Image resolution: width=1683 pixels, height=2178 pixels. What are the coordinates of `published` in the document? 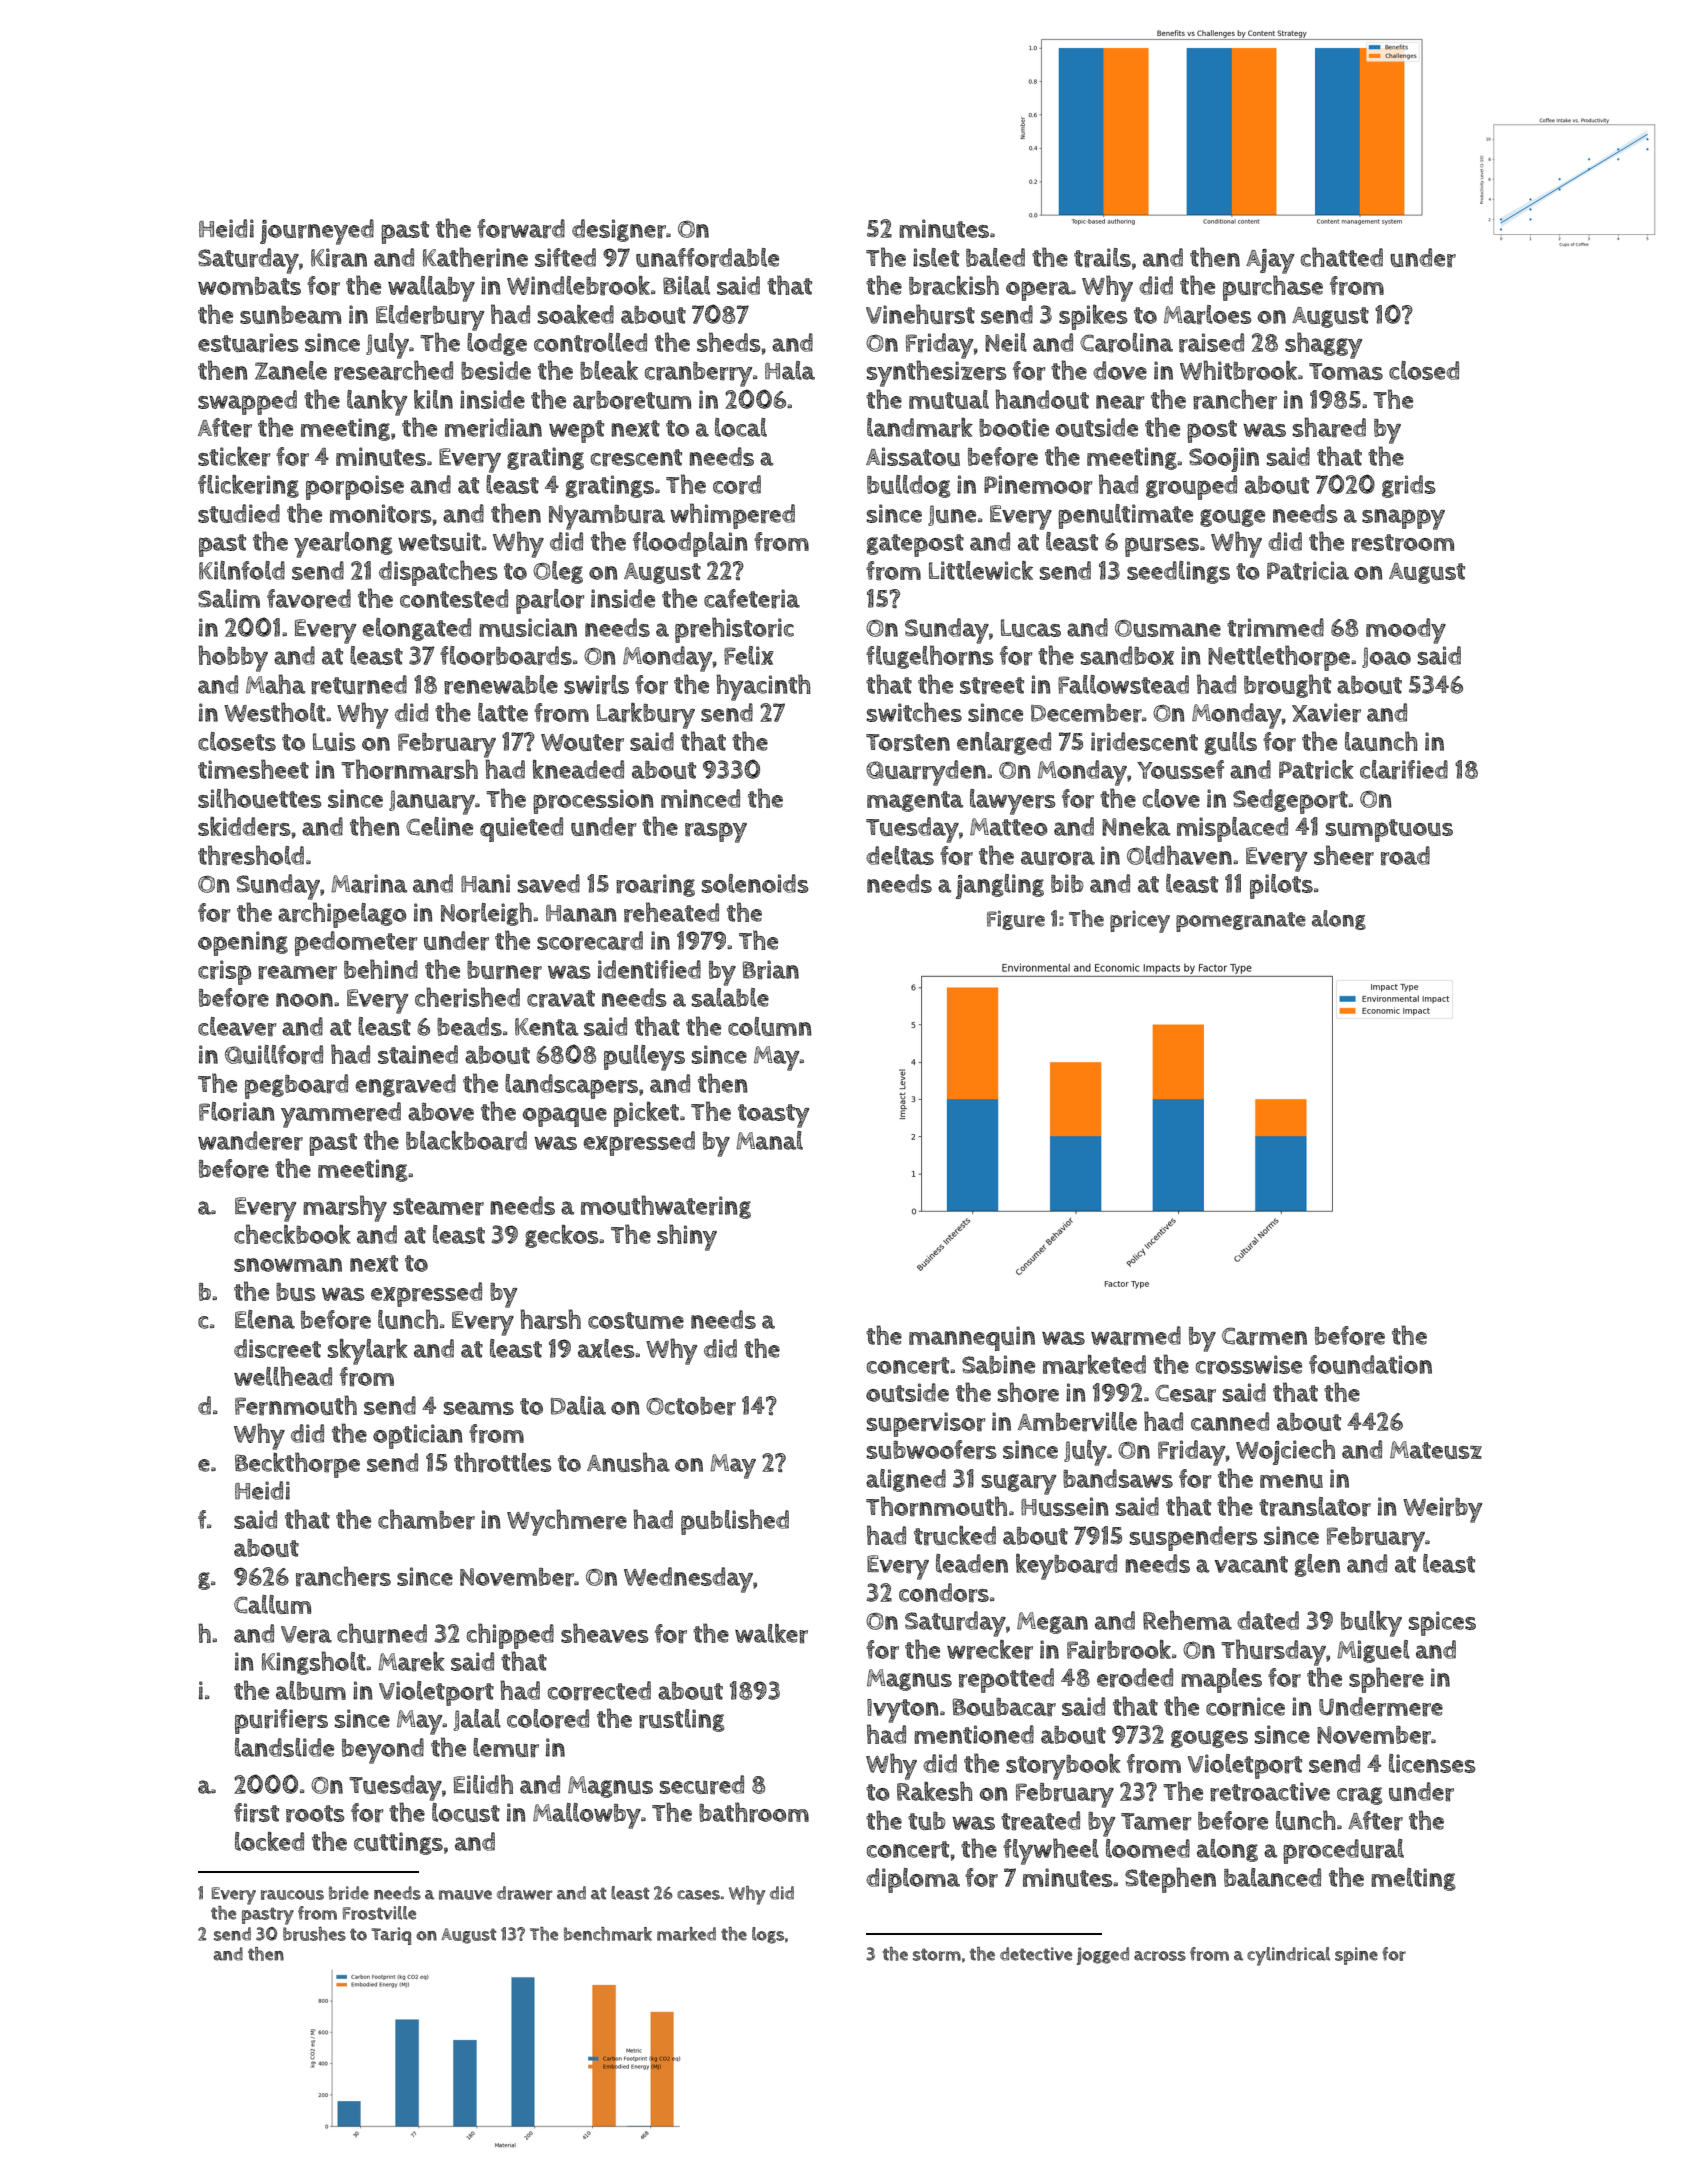 It's located at (735, 1522).
